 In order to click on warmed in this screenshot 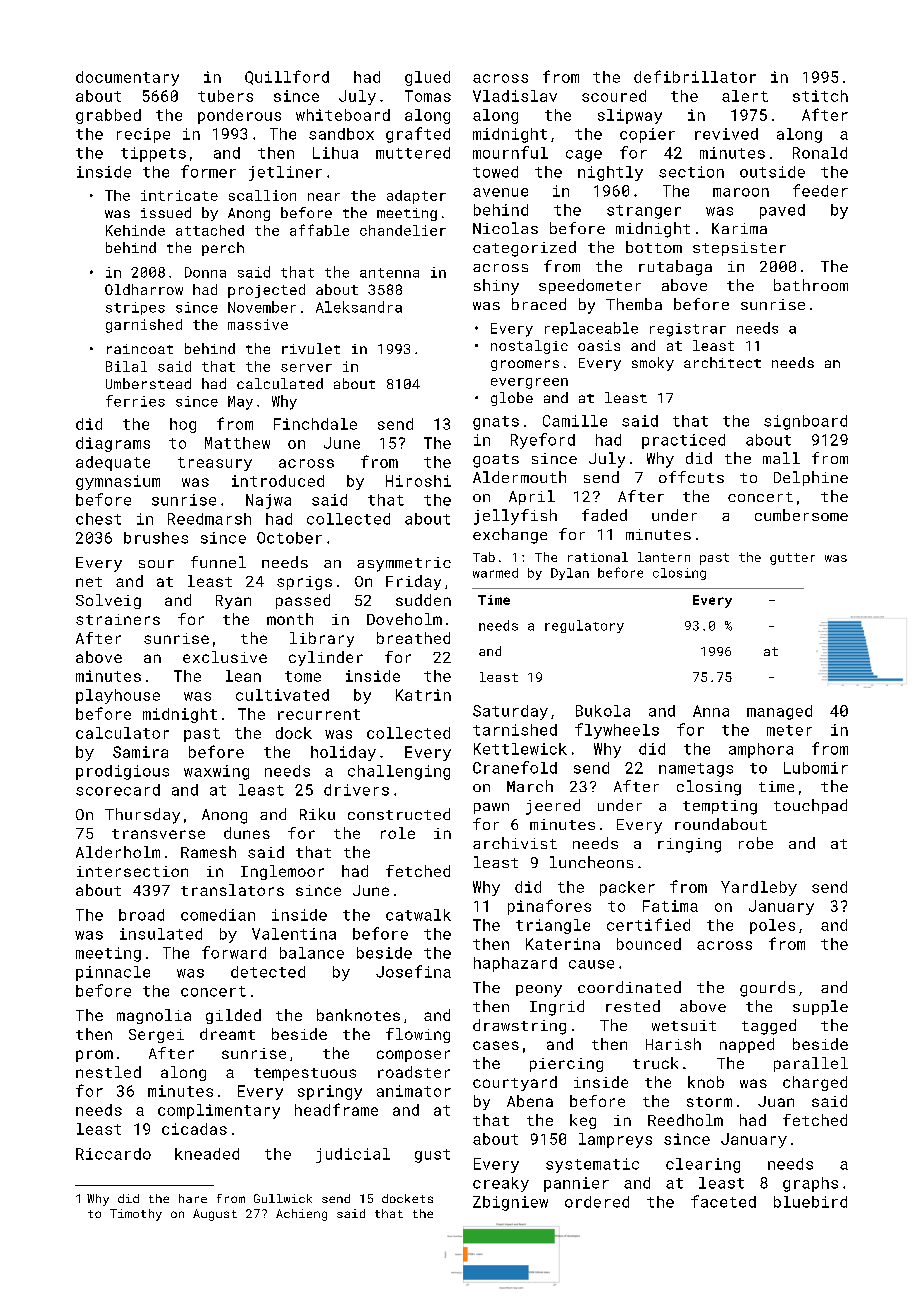, I will do `click(495, 573)`.
